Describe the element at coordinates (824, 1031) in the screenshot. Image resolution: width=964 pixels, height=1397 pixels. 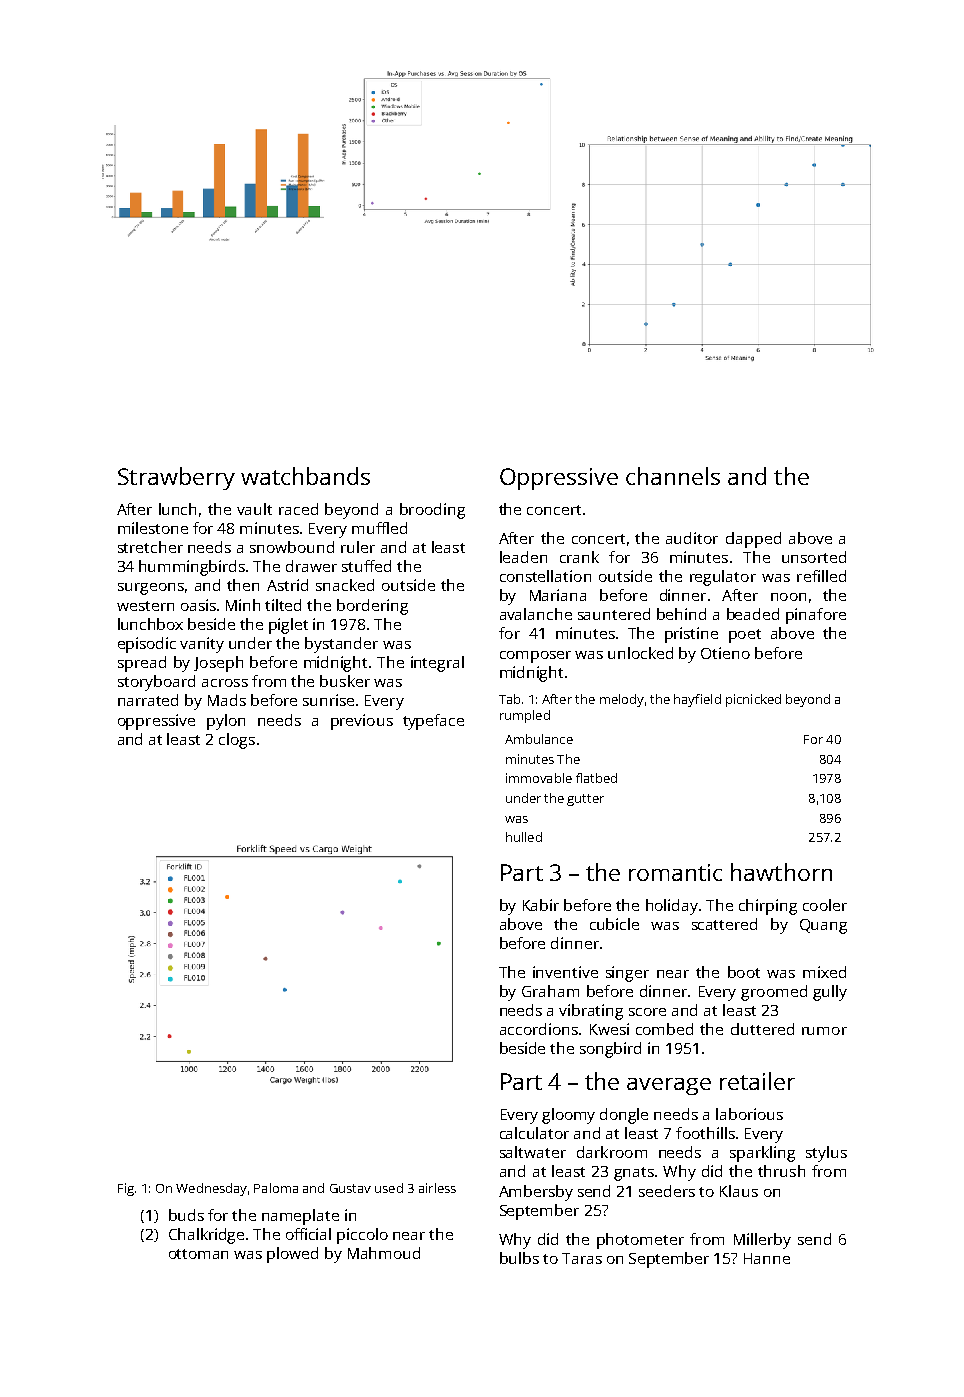
I see `rumor` at that location.
